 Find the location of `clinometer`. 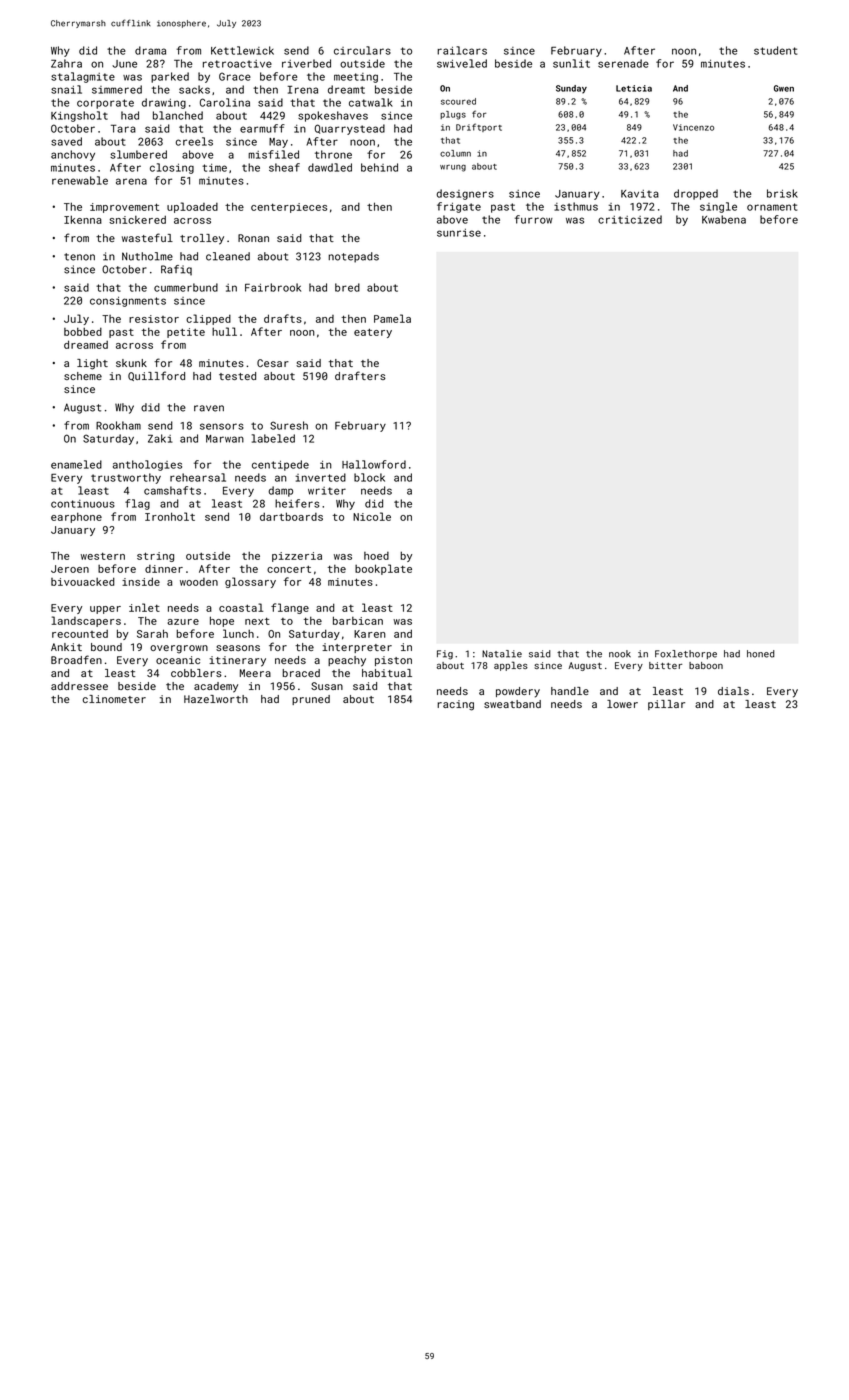

clinometer is located at coordinates (114, 699).
